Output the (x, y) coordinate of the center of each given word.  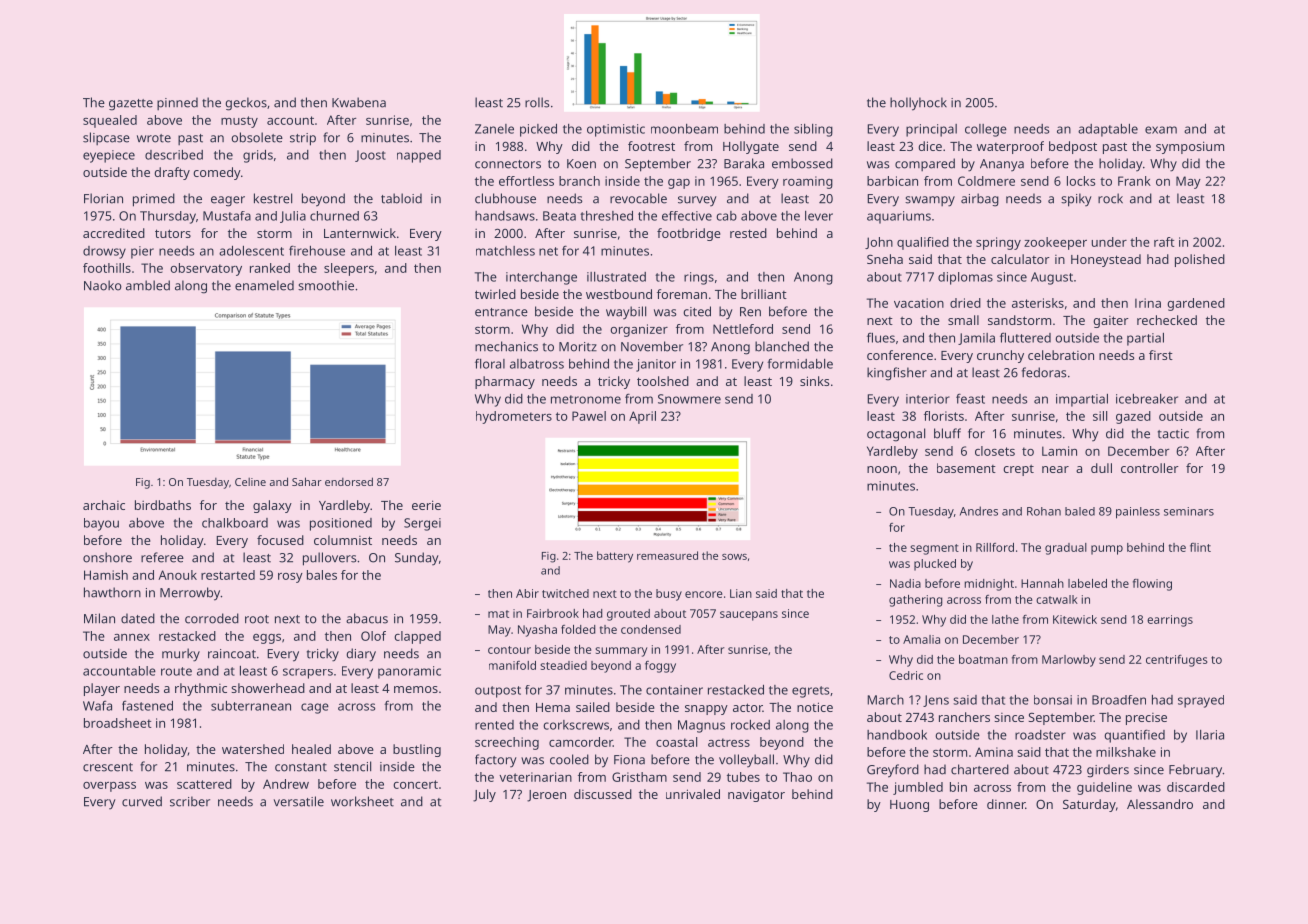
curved (142, 801)
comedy (217, 173)
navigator (756, 795)
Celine (250, 482)
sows (734, 557)
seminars (1189, 511)
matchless (505, 251)
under (1109, 242)
